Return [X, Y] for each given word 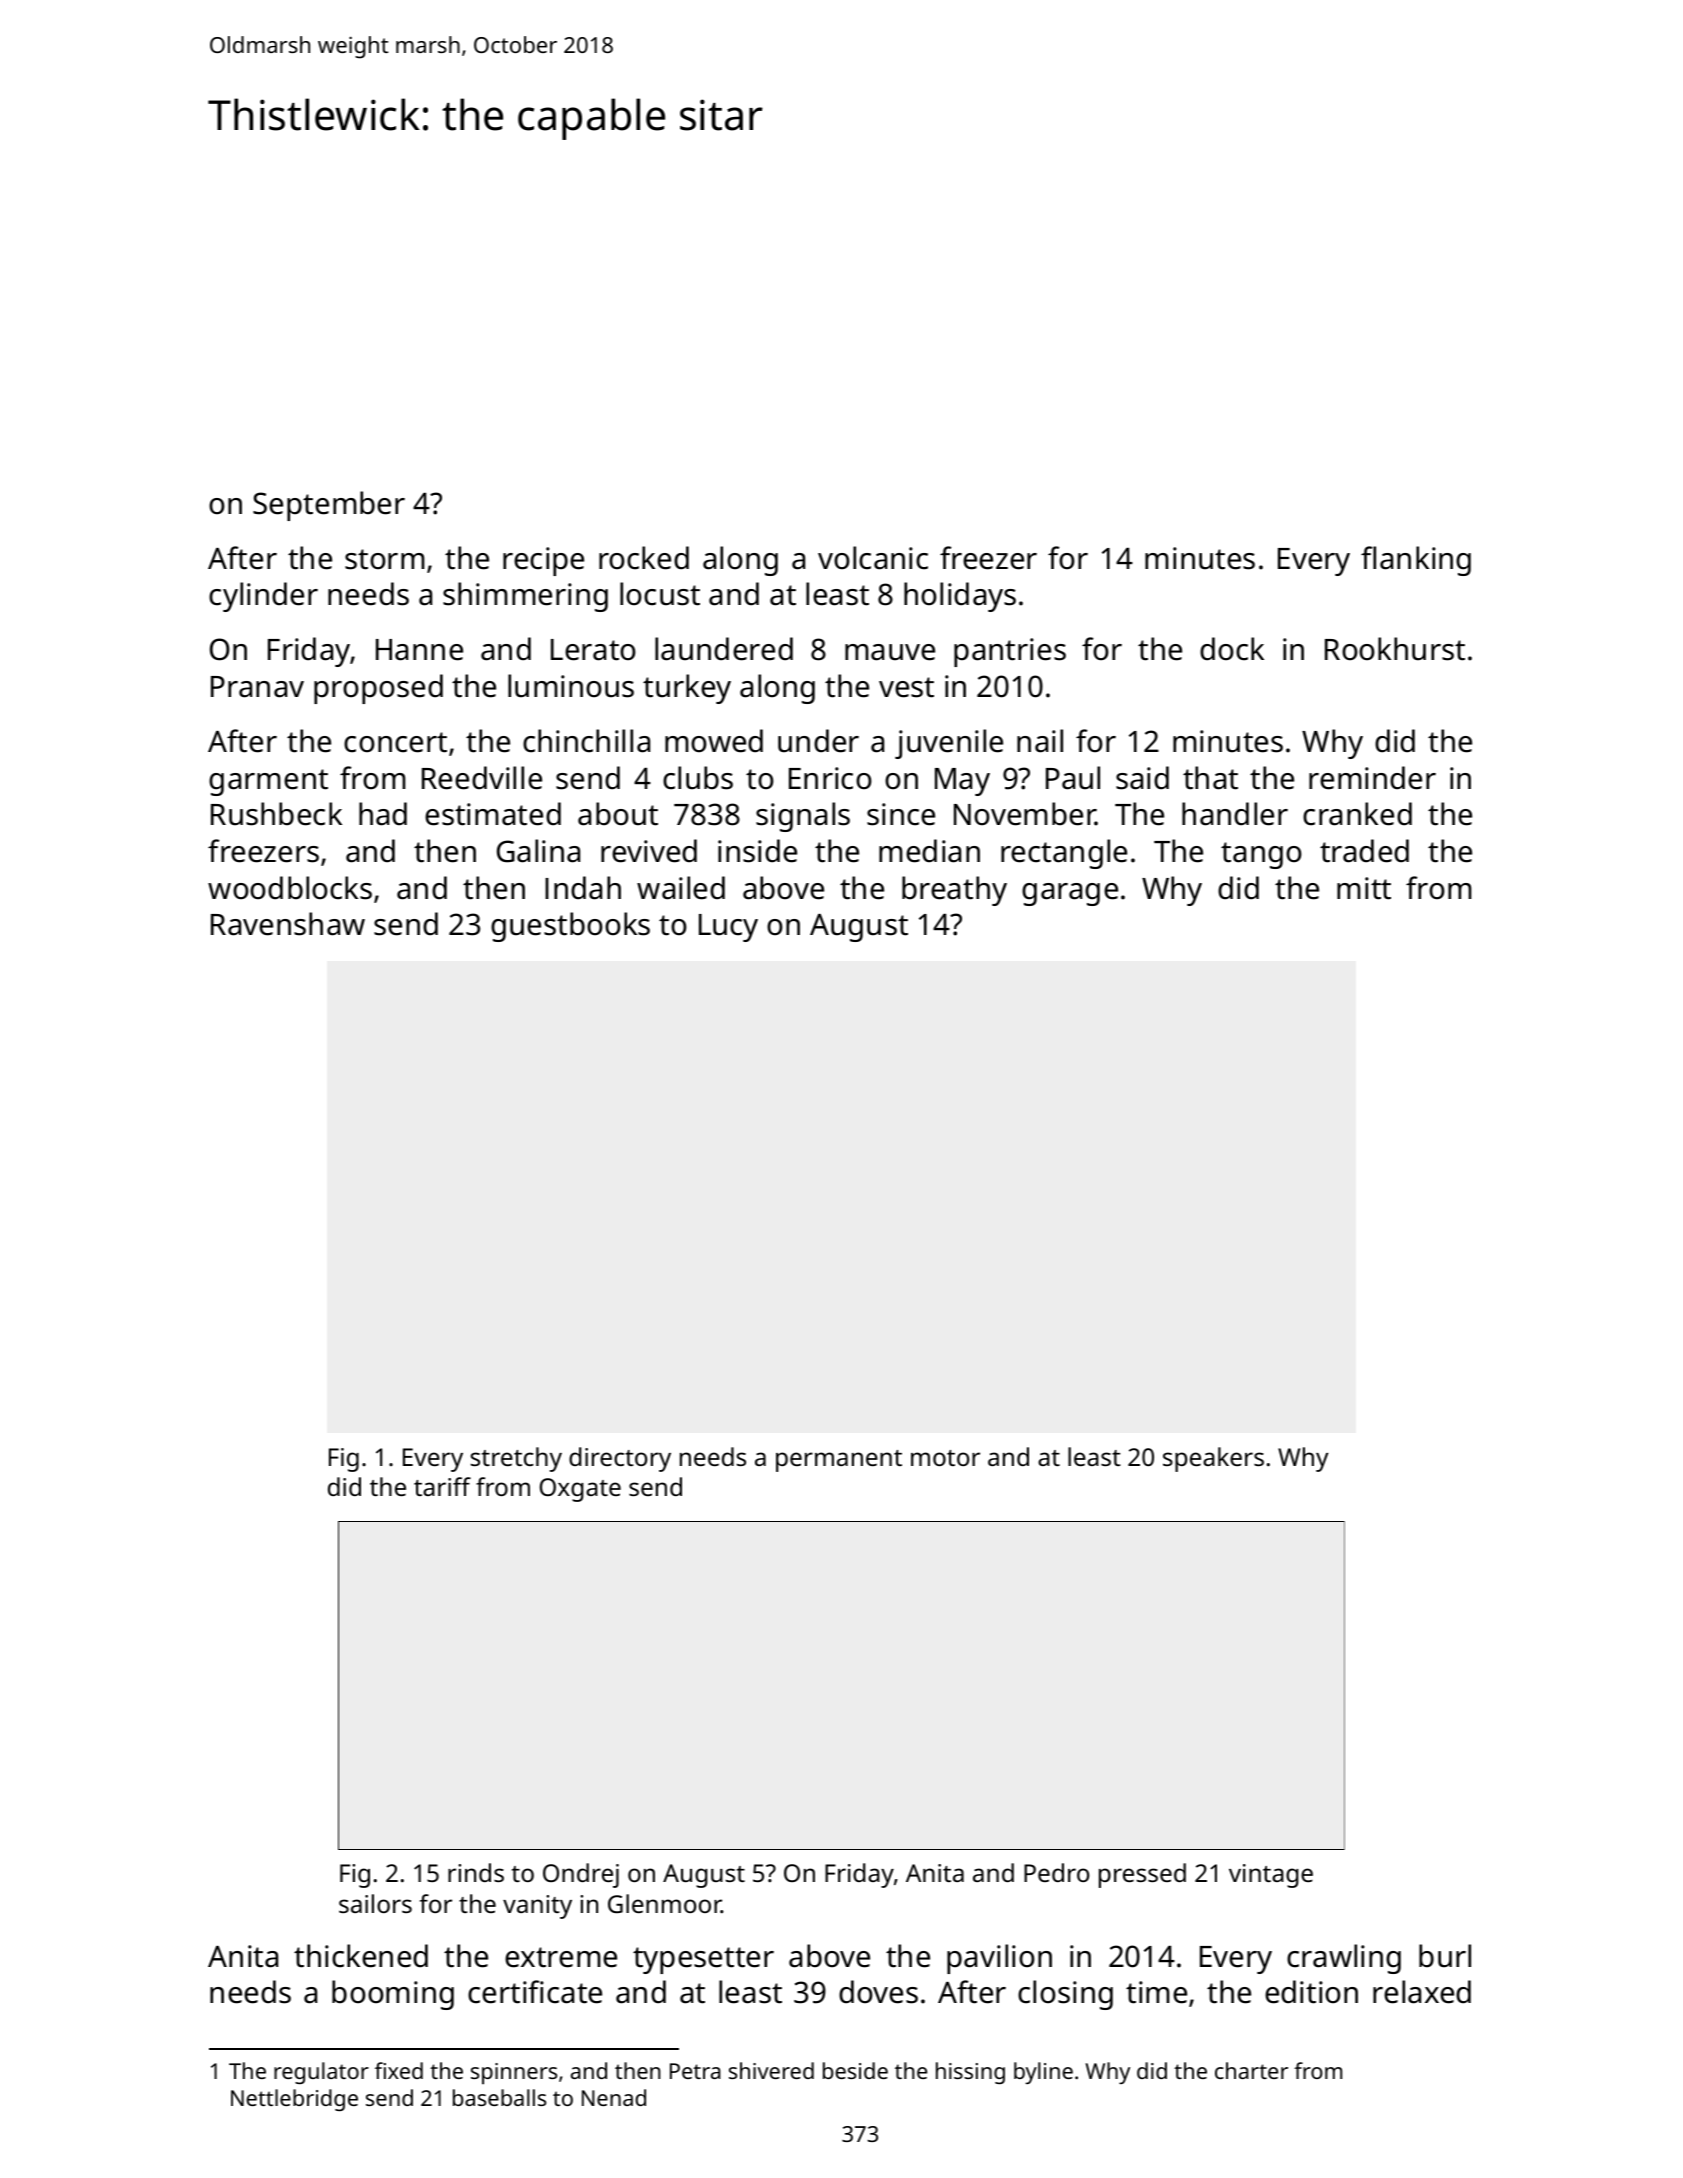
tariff [442, 1486]
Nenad [614, 2097]
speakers [1213, 1459]
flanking [1416, 561]
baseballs [499, 2097]
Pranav [257, 687]
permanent [839, 1461]
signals [803, 817]
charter [1251, 2070]
